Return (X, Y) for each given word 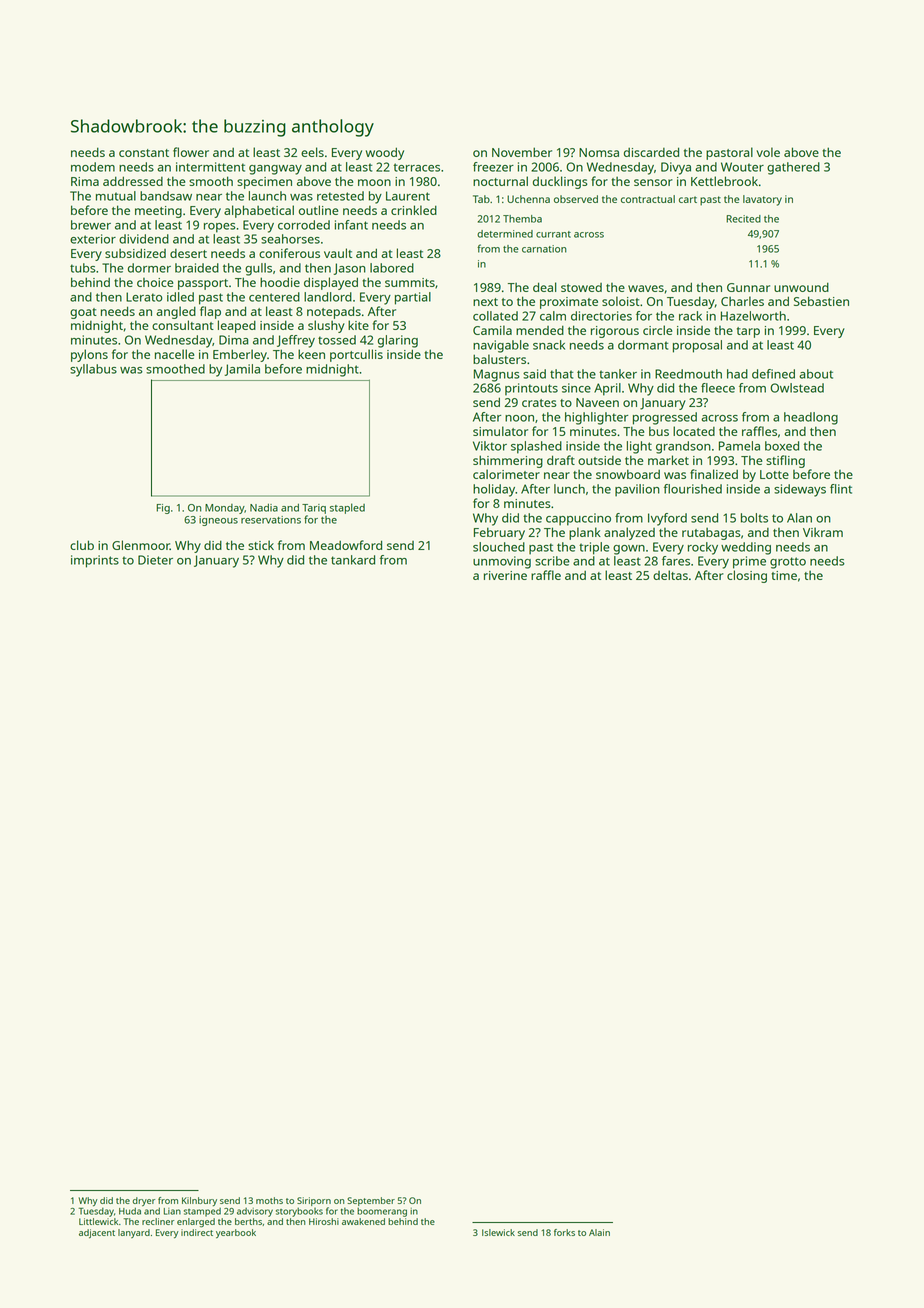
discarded (651, 152)
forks (564, 1232)
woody (385, 153)
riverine (505, 575)
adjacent (97, 1233)
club (82, 545)
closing (747, 576)
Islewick (498, 1232)
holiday (494, 490)
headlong (811, 418)
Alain (599, 1232)
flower (191, 152)
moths (269, 1200)
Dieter (155, 560)
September (371, 1201)
